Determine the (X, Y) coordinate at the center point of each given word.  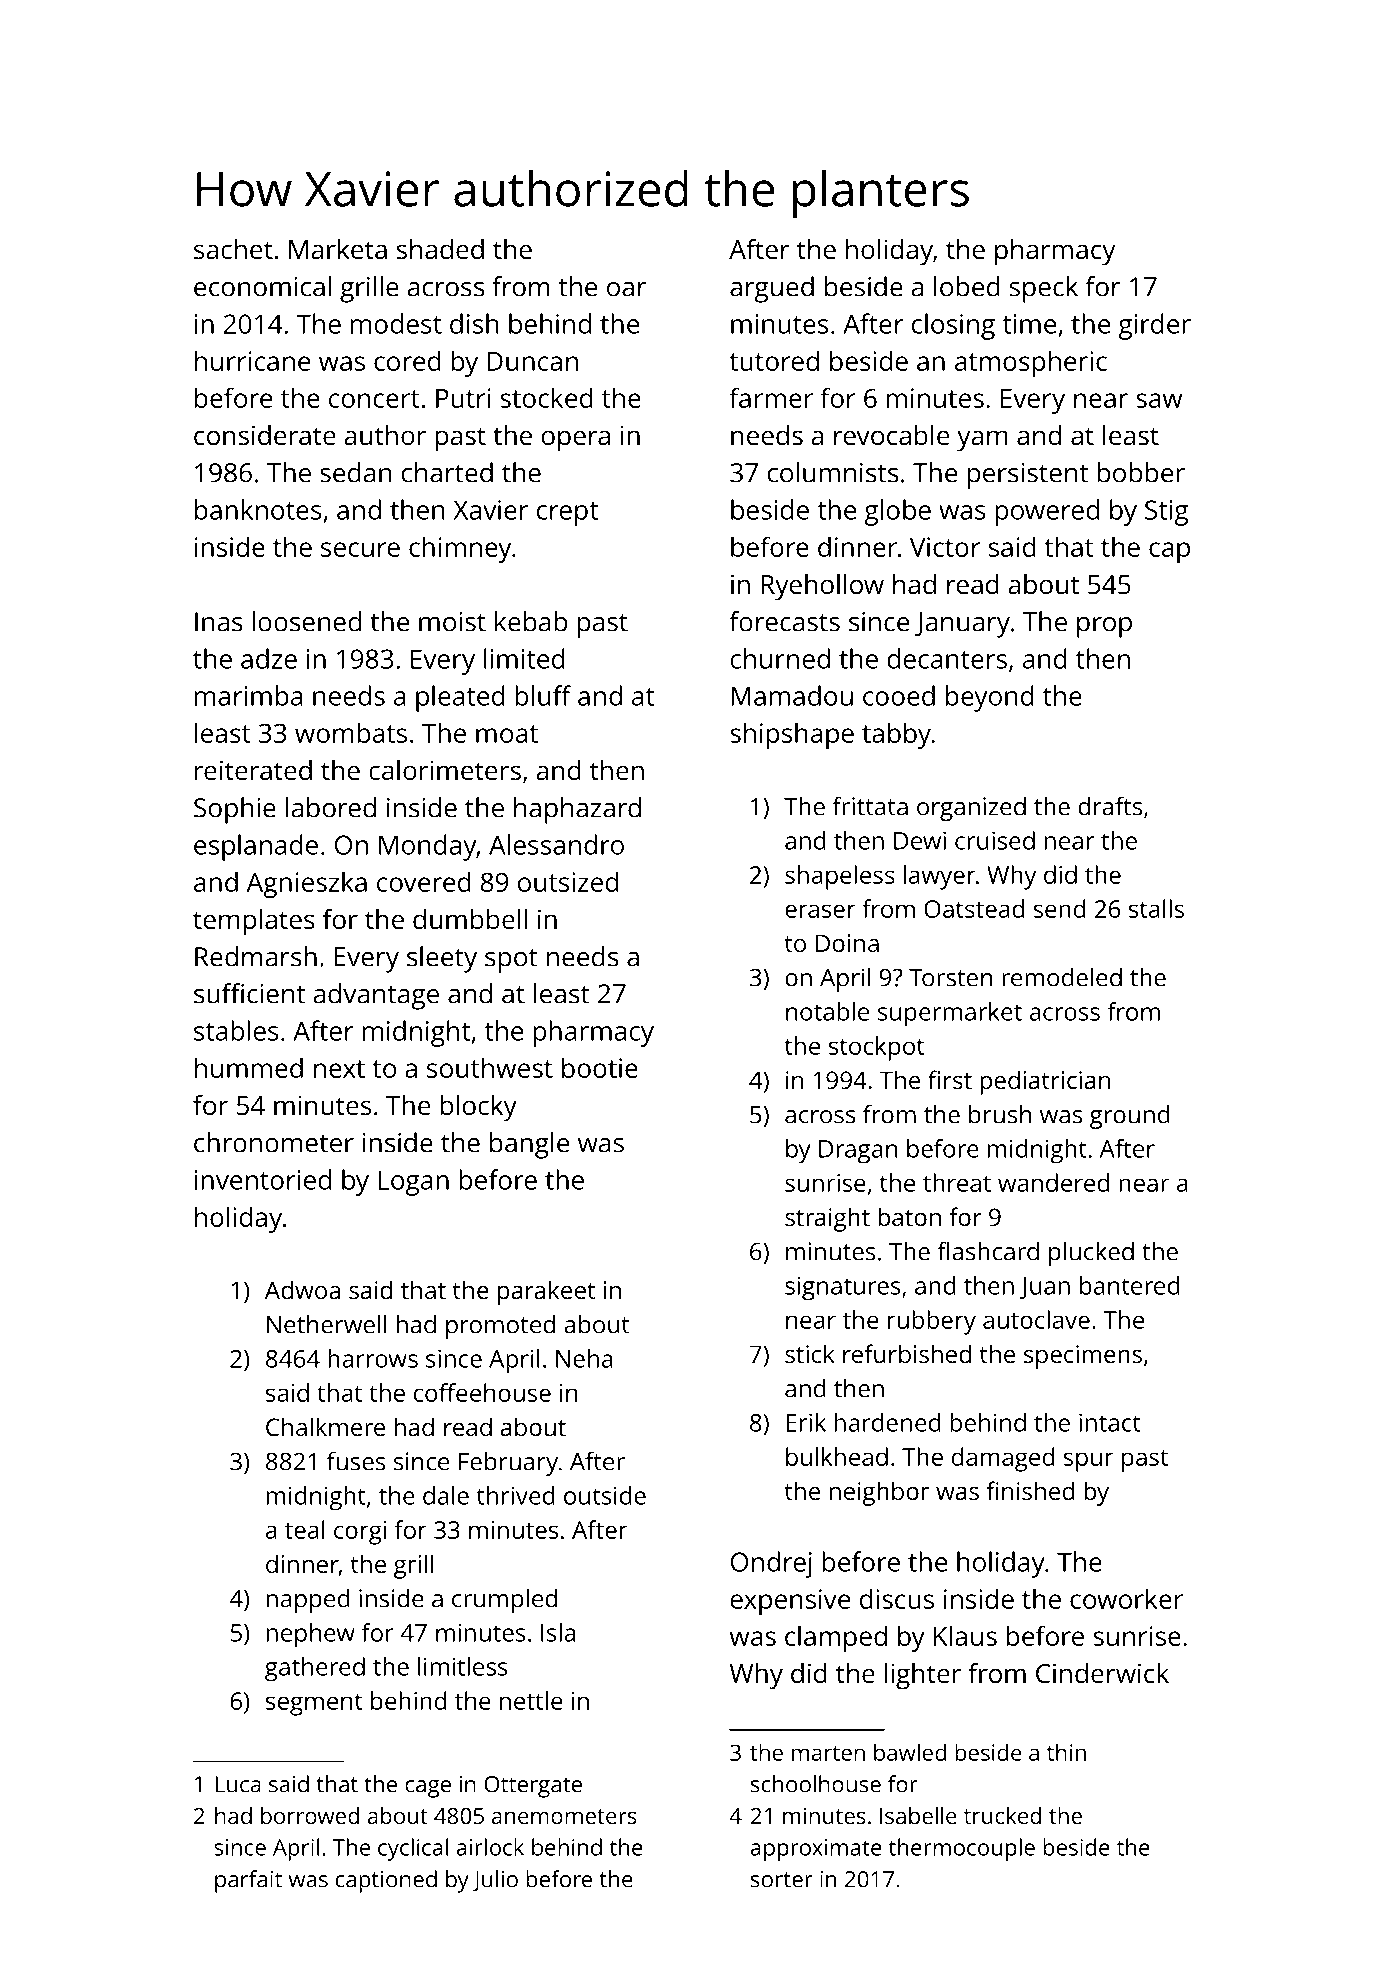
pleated (460, 698)
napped (308, 1601)
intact (1110, 1422)
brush (1000, 1114)
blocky (478, 1108)
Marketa (338, 249)
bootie (600, 1067)
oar (627, 289)
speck (1044, 289)
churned (780, 658)
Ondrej (771, 1564)
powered (1047, 512)
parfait (248, 1881)
